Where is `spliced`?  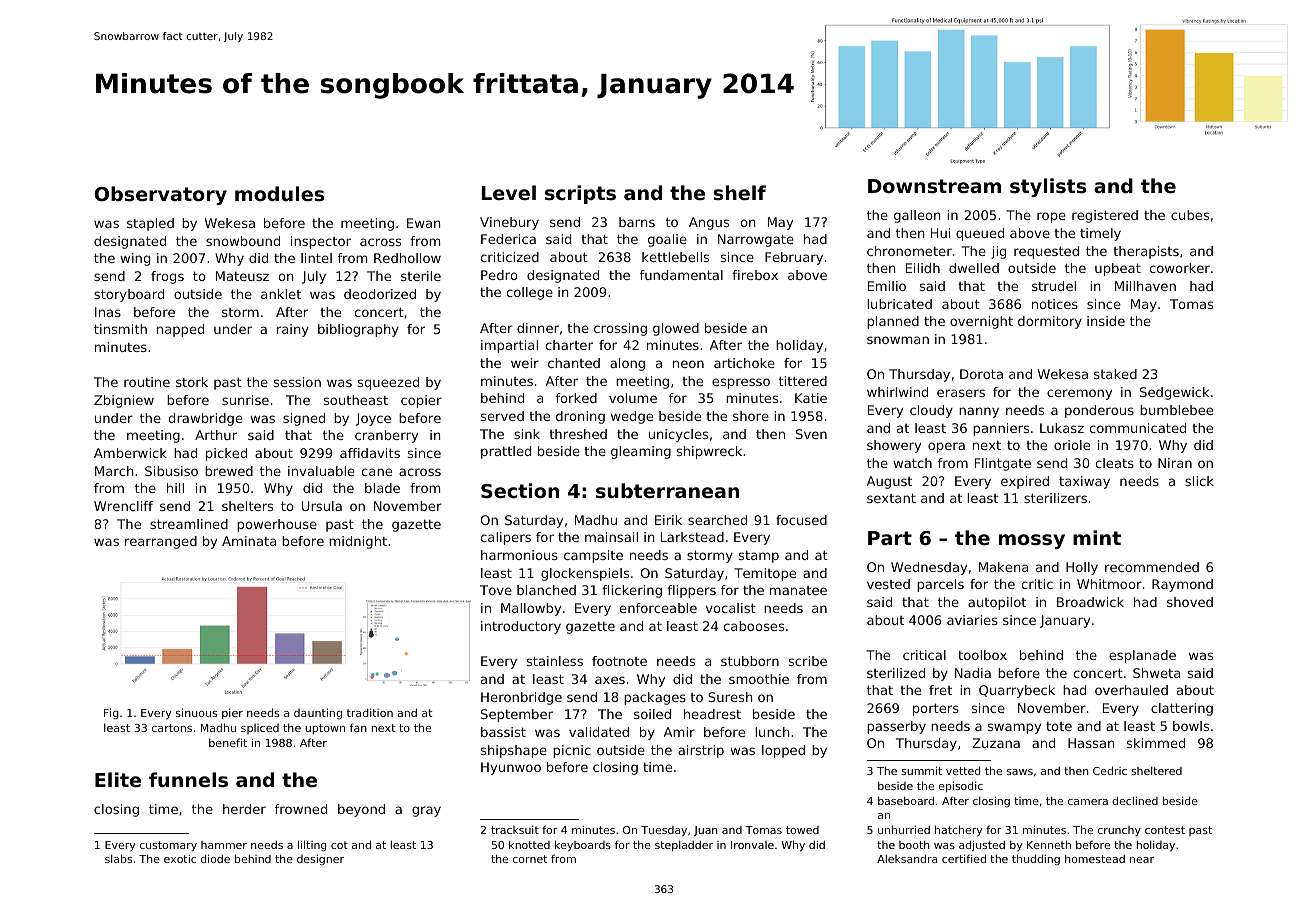 spliced is located at coordinates (260, 729).
